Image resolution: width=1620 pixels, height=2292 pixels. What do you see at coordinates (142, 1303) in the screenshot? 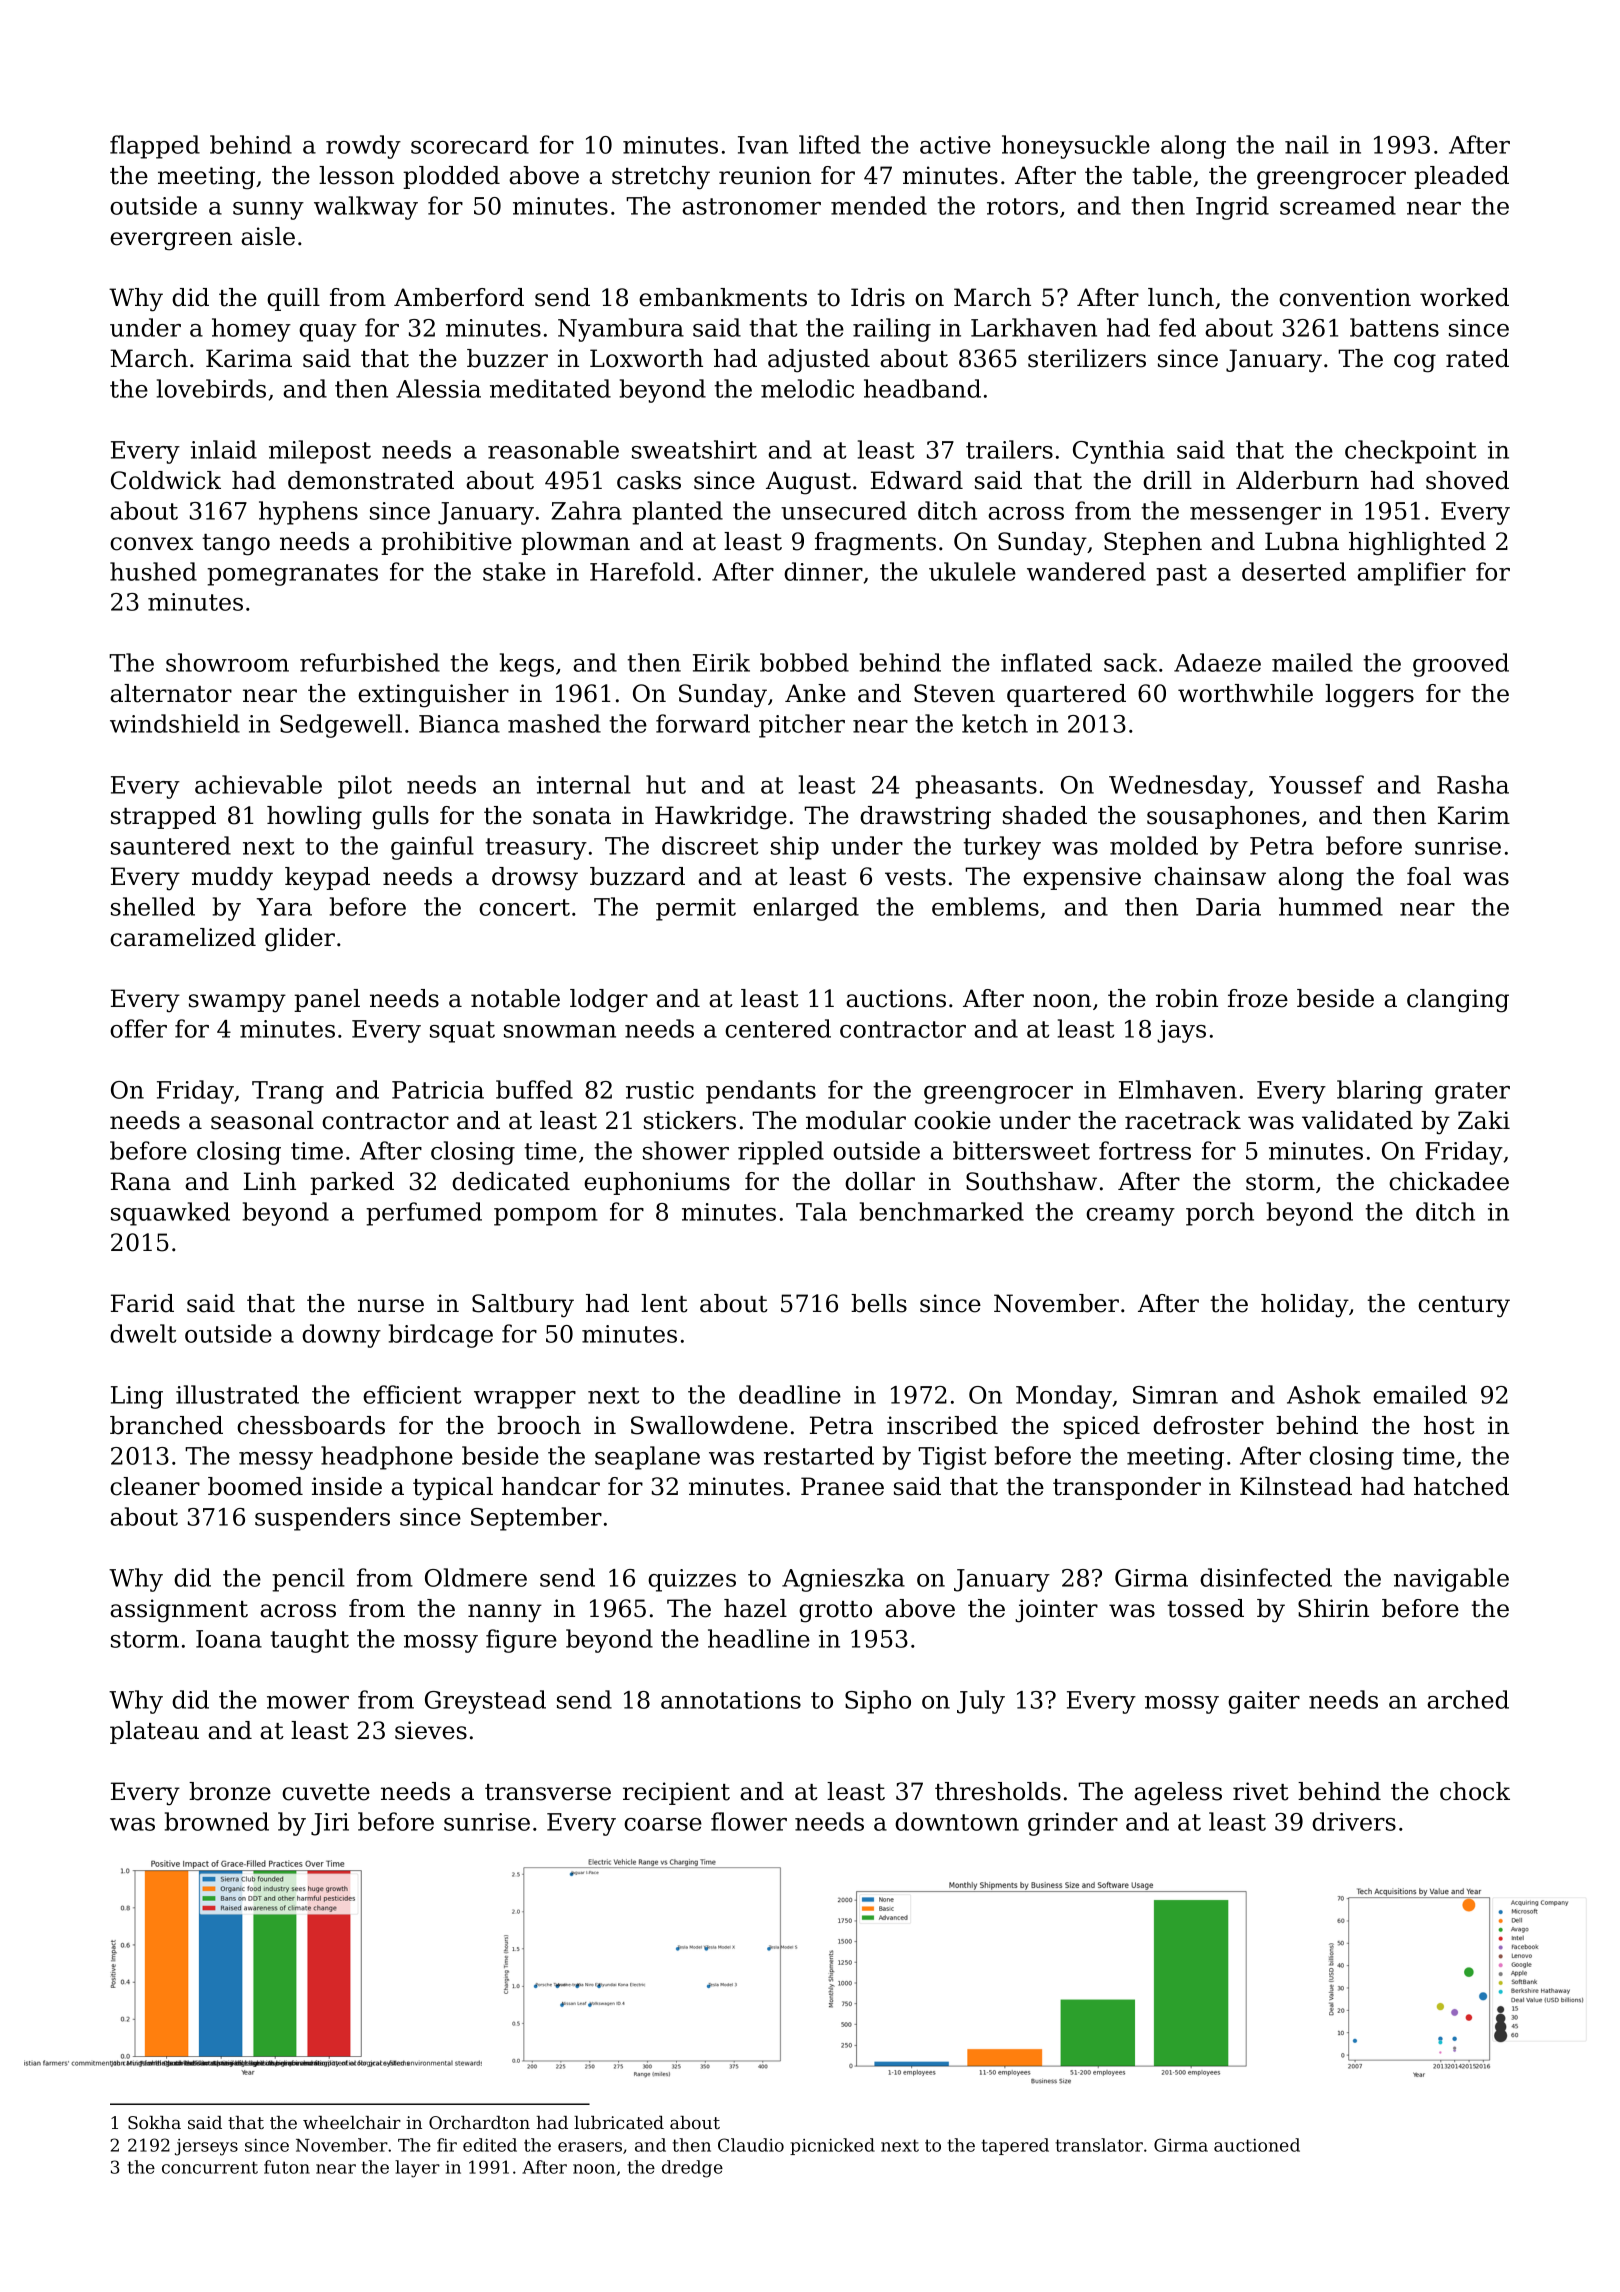
I see `Farid` at bounding box center [142, 1303].
